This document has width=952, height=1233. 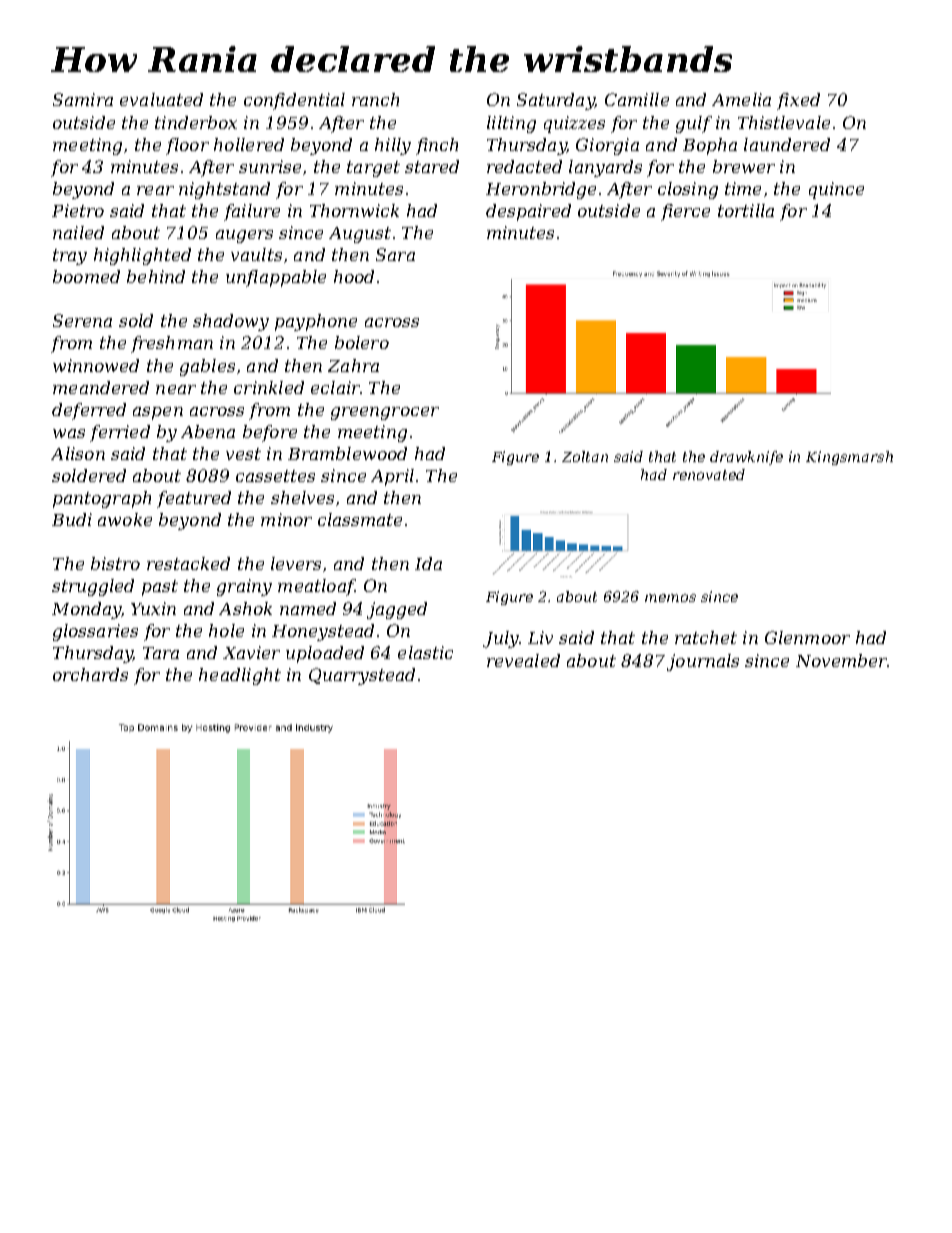 I want to click on tortilla, so click(x=746, y=210).
